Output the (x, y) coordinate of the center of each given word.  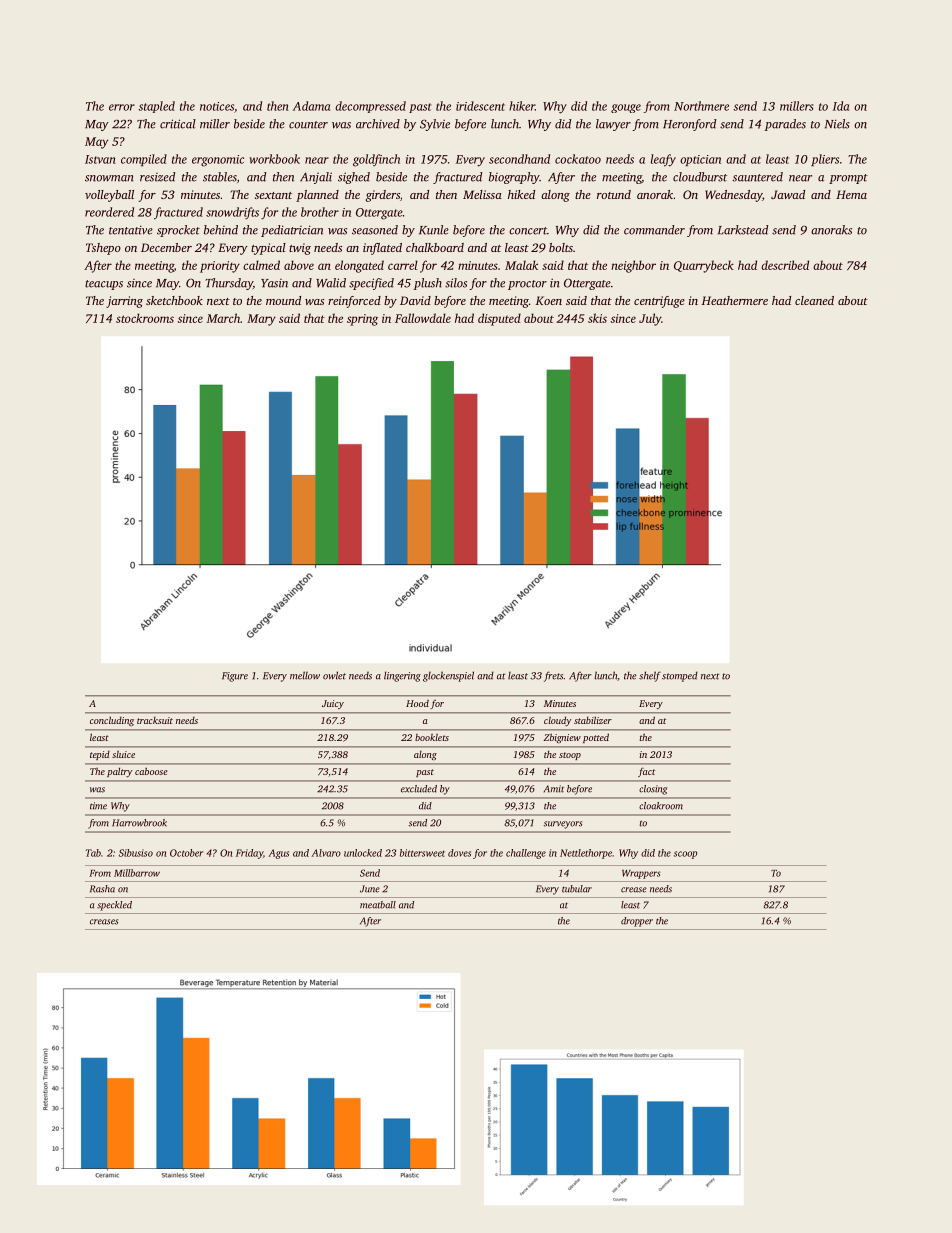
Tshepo (103, 249)
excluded (419, 789)
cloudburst (700, 177)
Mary (261, 320)
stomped (680, 676)
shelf (650, 676)
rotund (614, 194)
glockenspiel (448, 676)
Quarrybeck (704, 266)
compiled (144, 160)
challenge (526, 854)
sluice (123, 754)
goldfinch (376, 160)
